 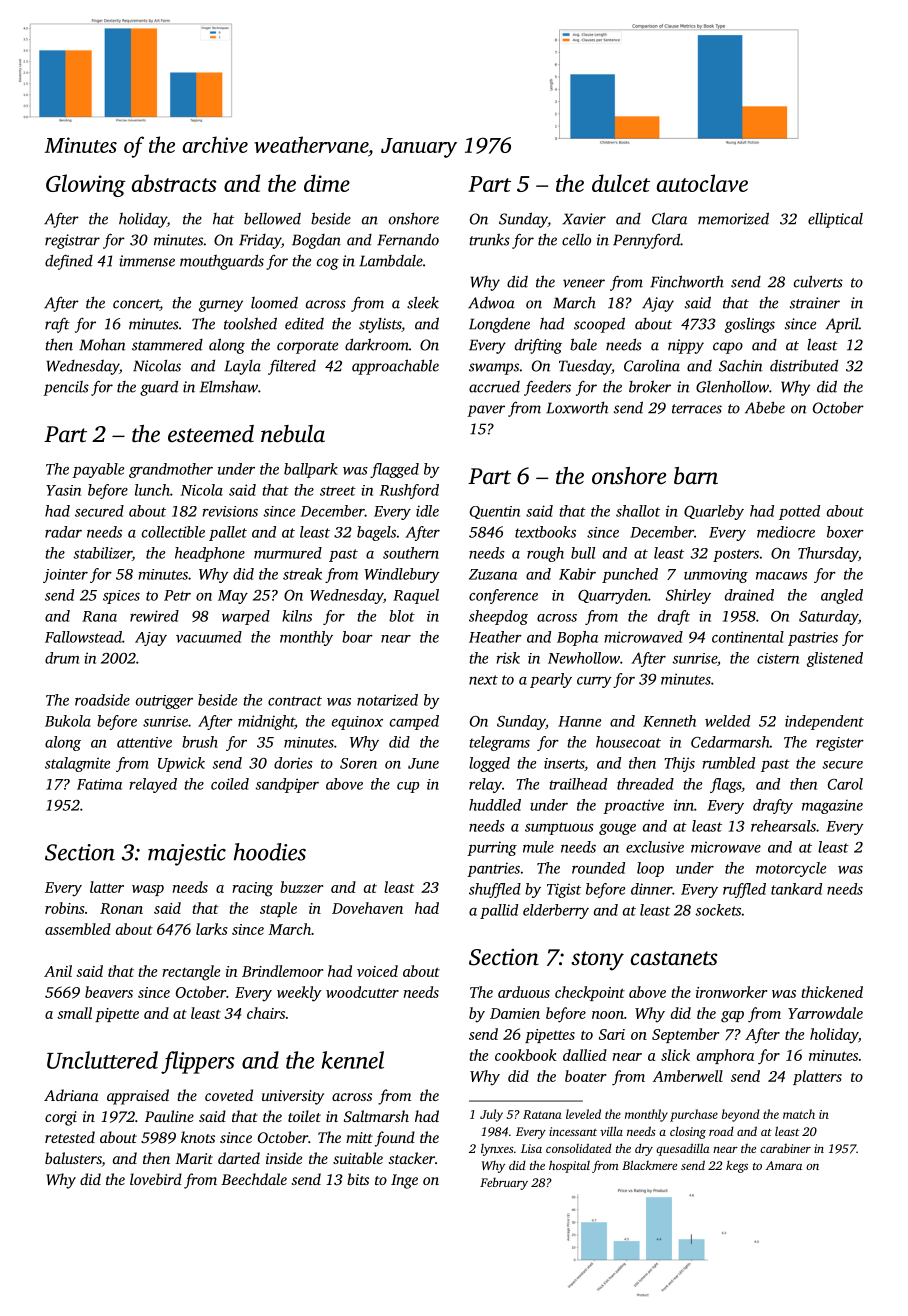 I want to click on Amara, so click(x=784, y=1165).
